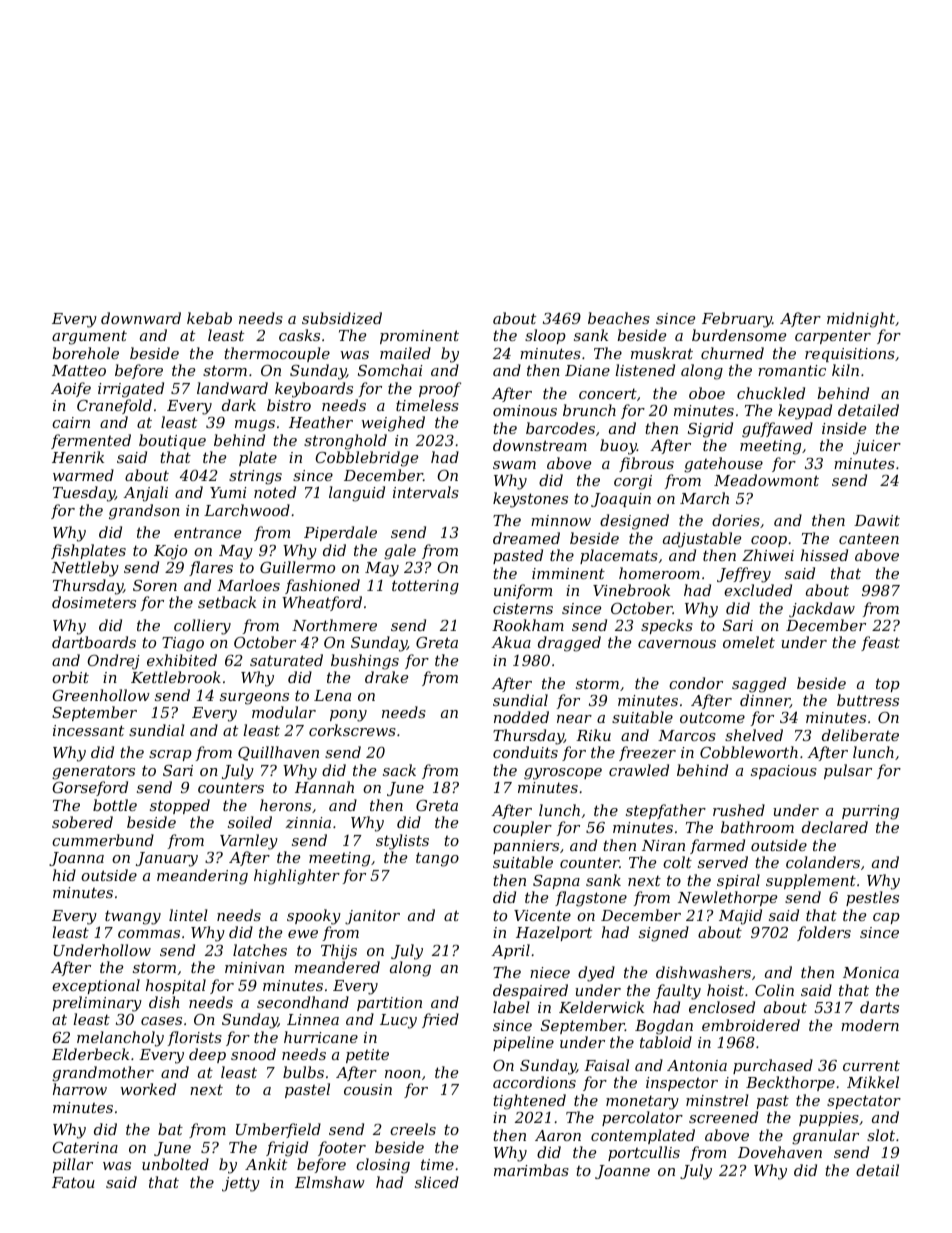 The image size is (952, 1233). Describe the element at coordinates (707, 393) in the image. I see `oboe` at that location.
